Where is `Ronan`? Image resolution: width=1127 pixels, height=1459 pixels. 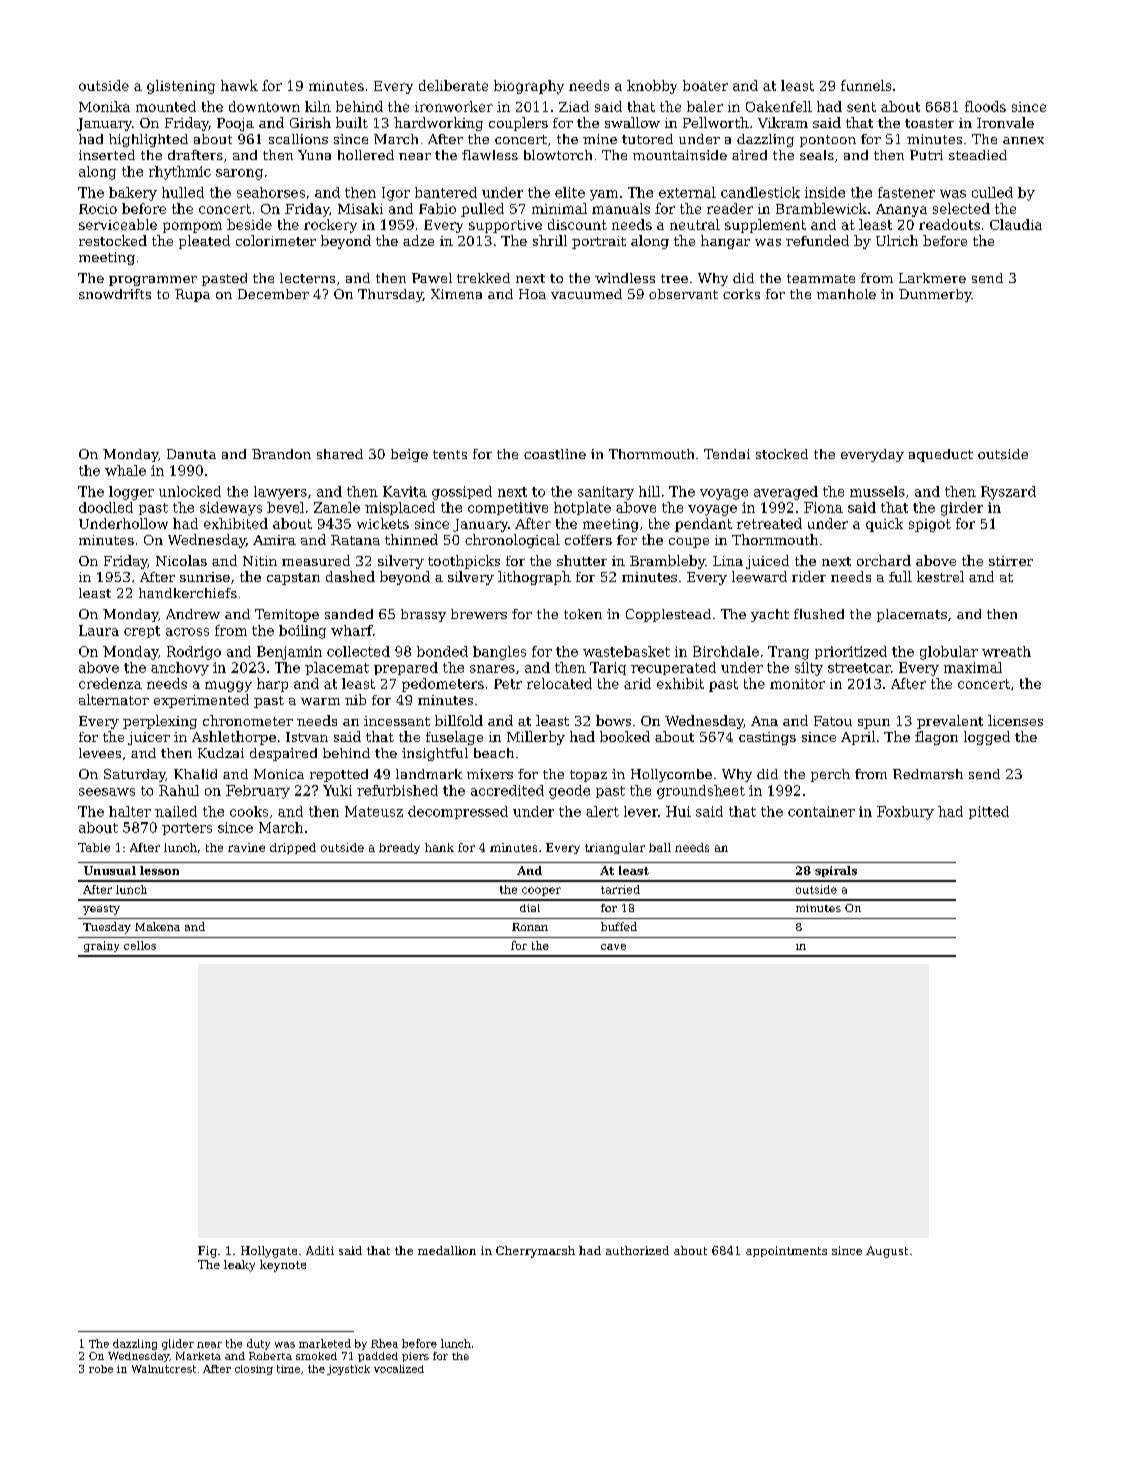 Ronan is located at coordinates (530, 927).
